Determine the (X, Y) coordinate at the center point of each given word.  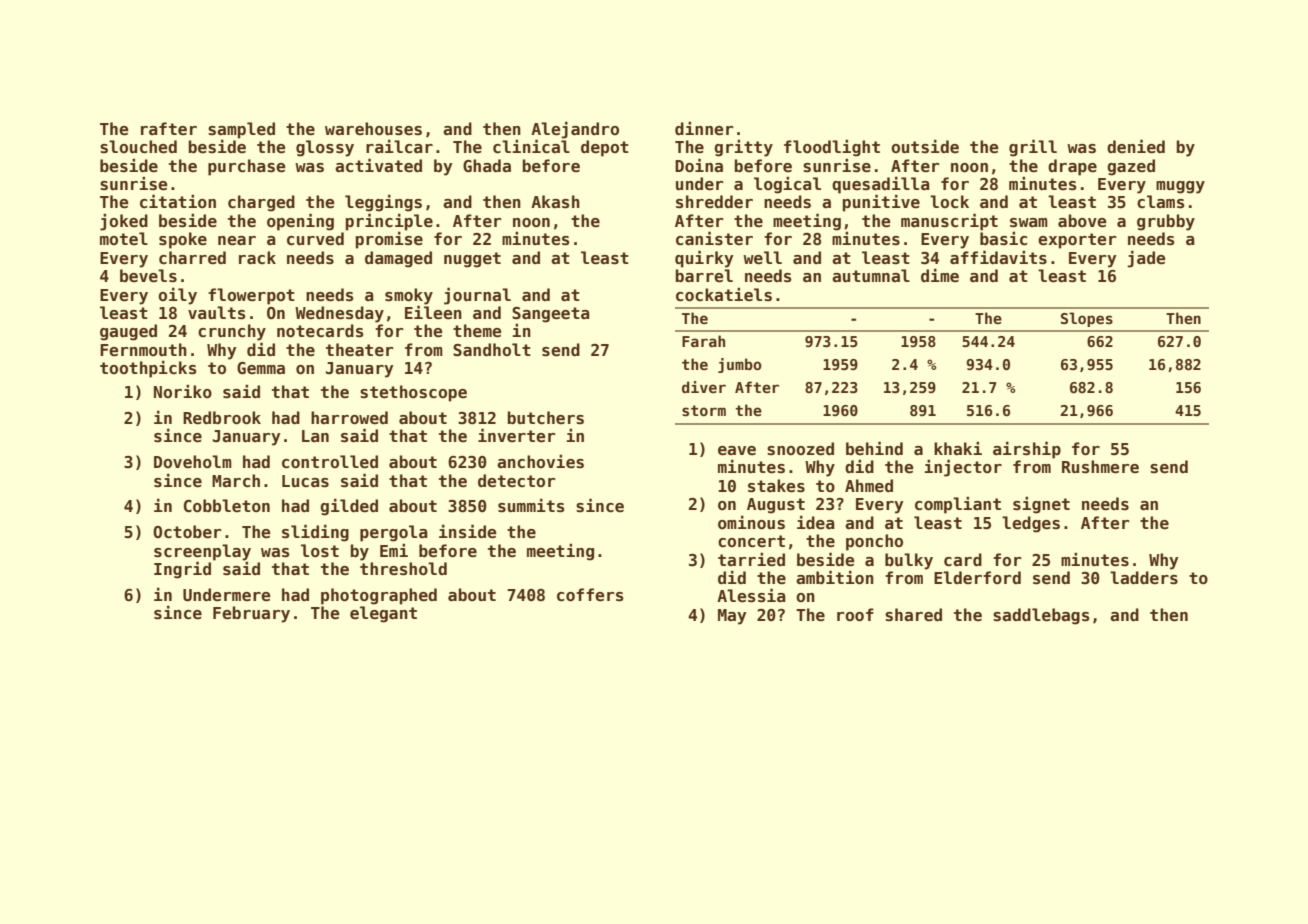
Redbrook (222, 418)
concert (751, 541)
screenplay (202, 552)
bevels (148, 276)
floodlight (832, 148)
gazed (1131, 167)
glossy (325, 148)
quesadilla (881, 185)
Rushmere (1100, 467)
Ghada (487, 166)
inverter (517, 435)
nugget (472, 260)
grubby (1166, 222)
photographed (379, 596)
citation (178, 201)
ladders (1144, 578)
